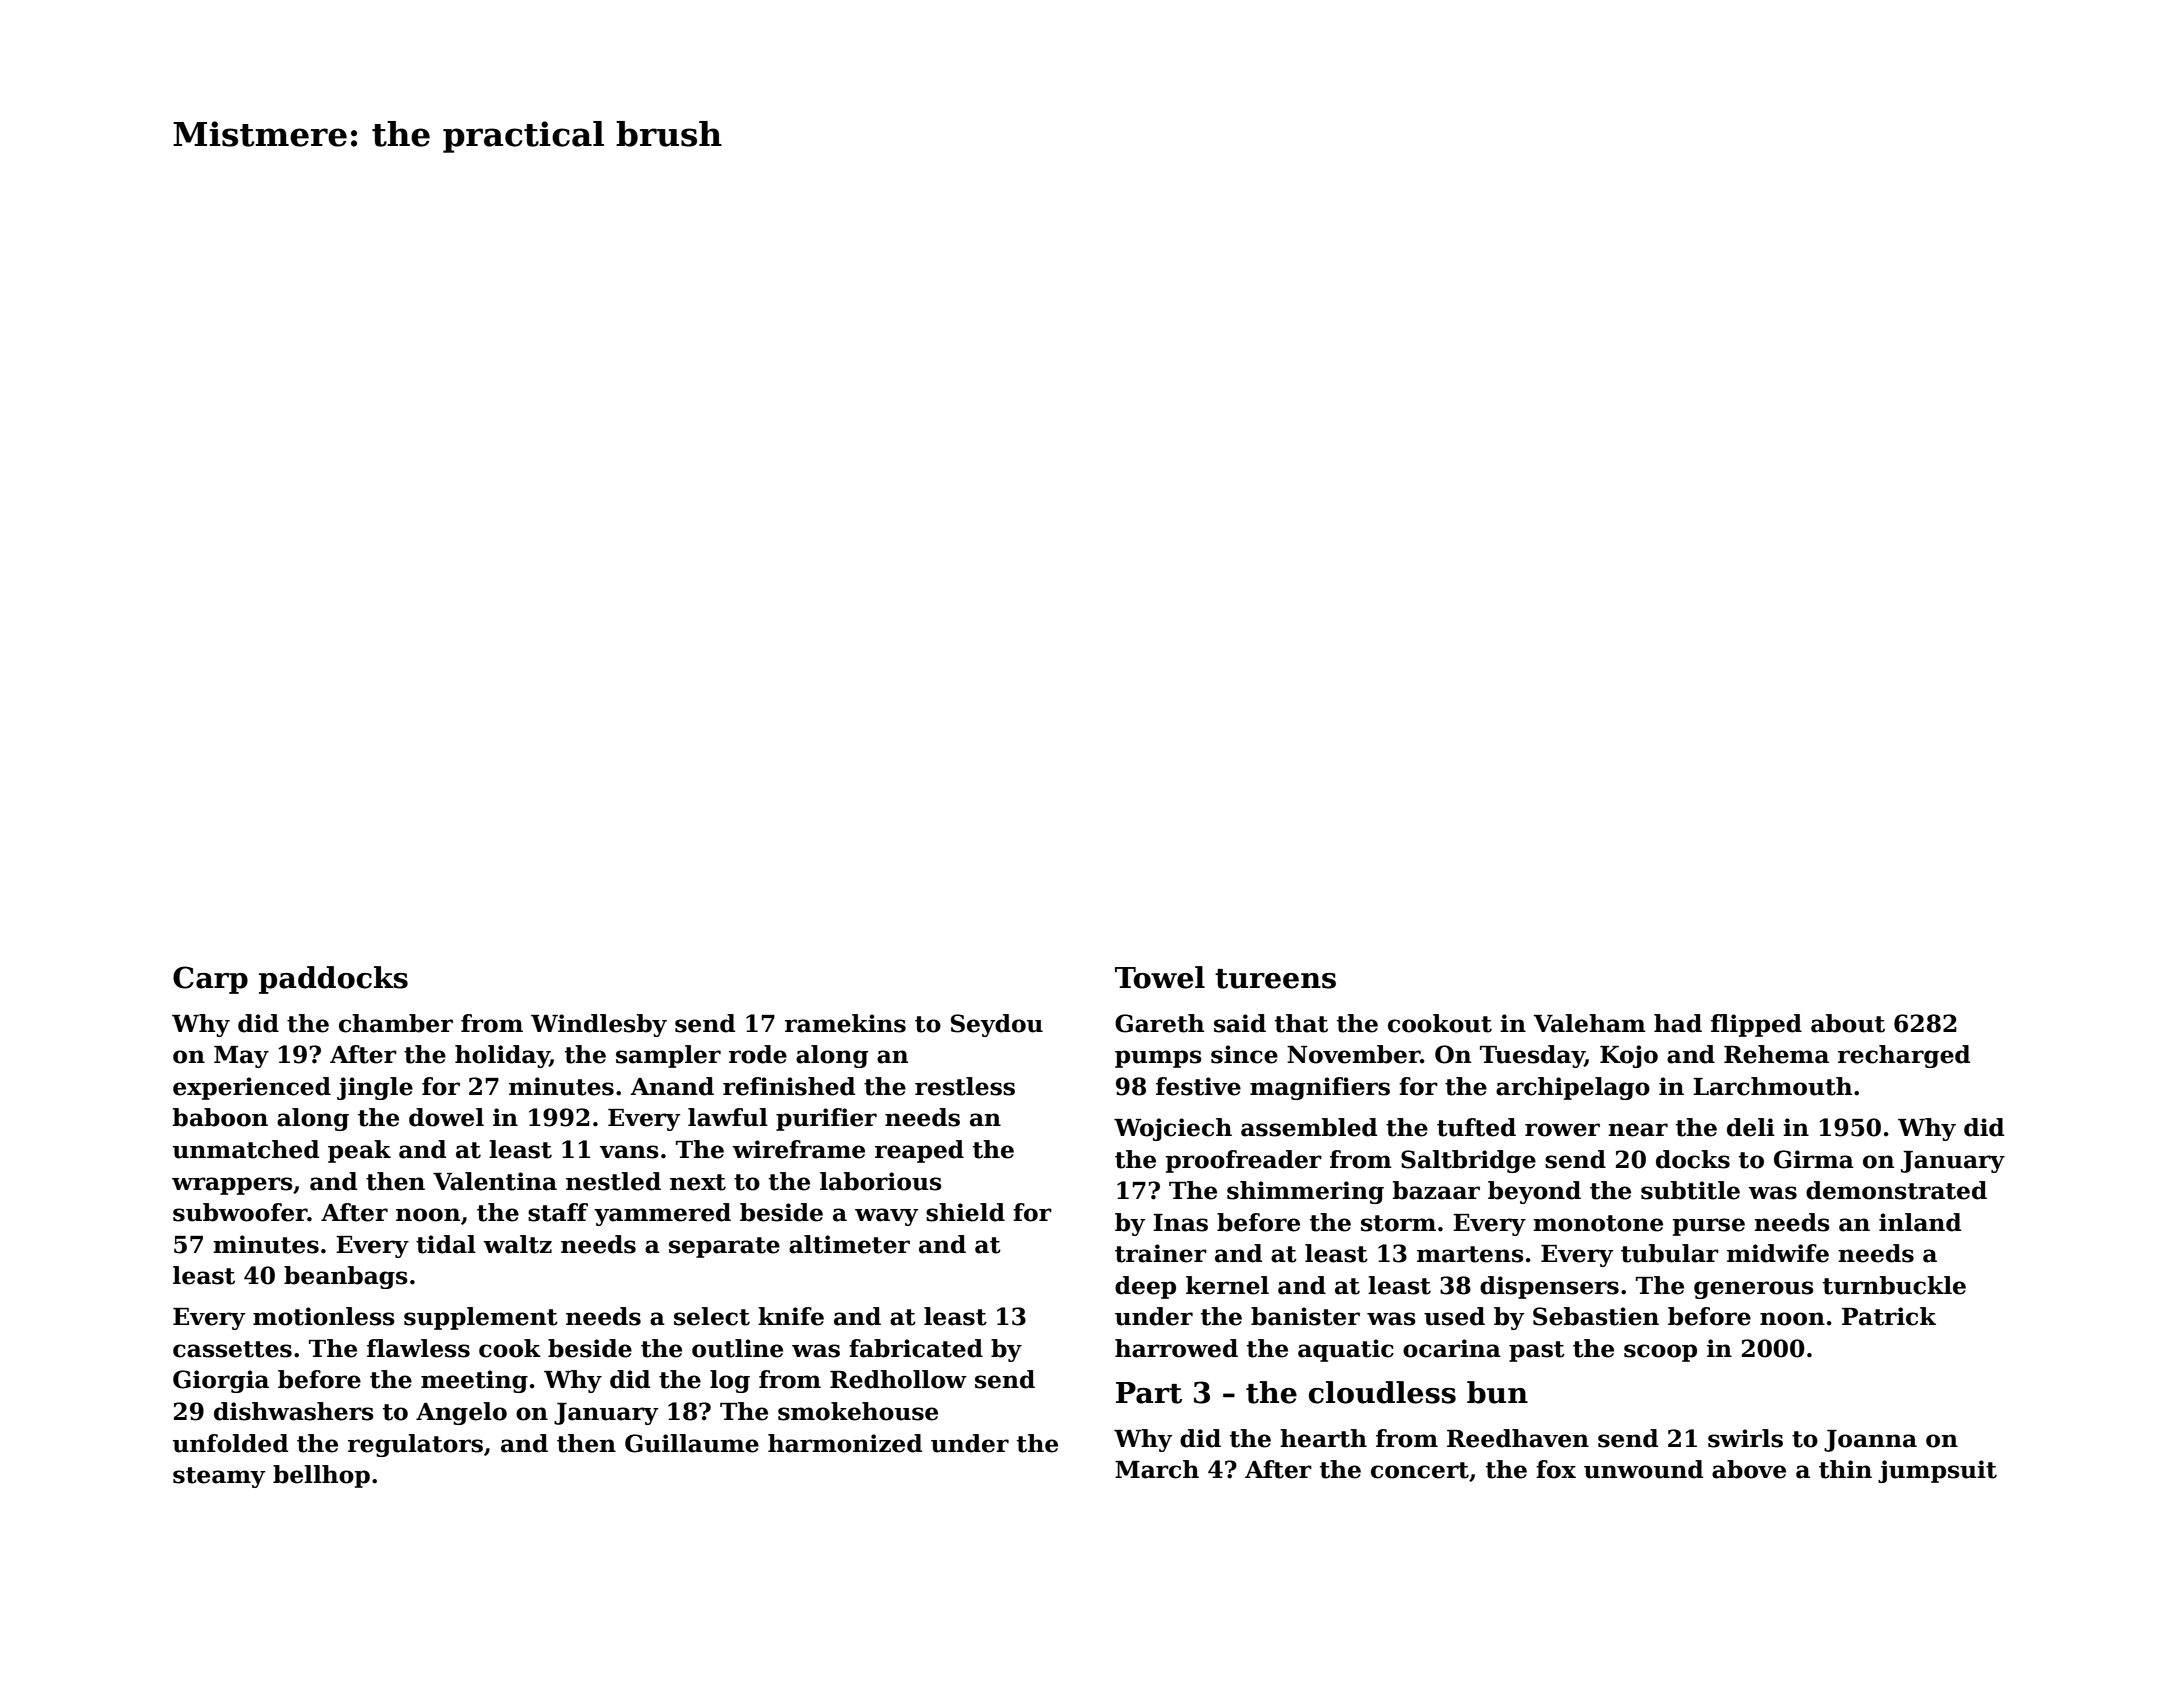 This screenshot has width=2178, height=1683. What do you see at coordinates (1275, 979) in the screenshot?
I see `tureens` at bounding box center [1275, 979].
